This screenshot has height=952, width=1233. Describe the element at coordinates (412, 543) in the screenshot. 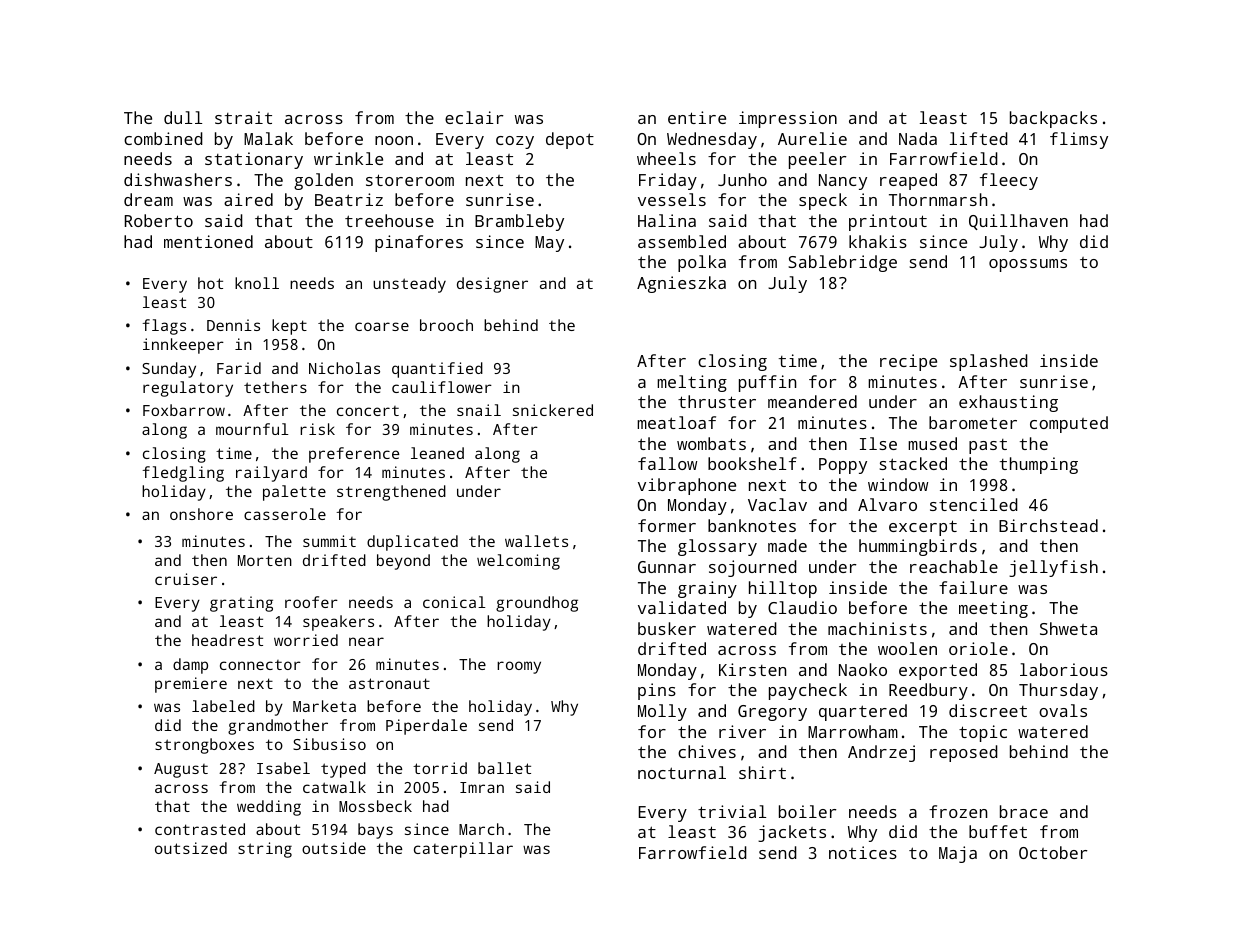

I see `duplicated` at that location.
